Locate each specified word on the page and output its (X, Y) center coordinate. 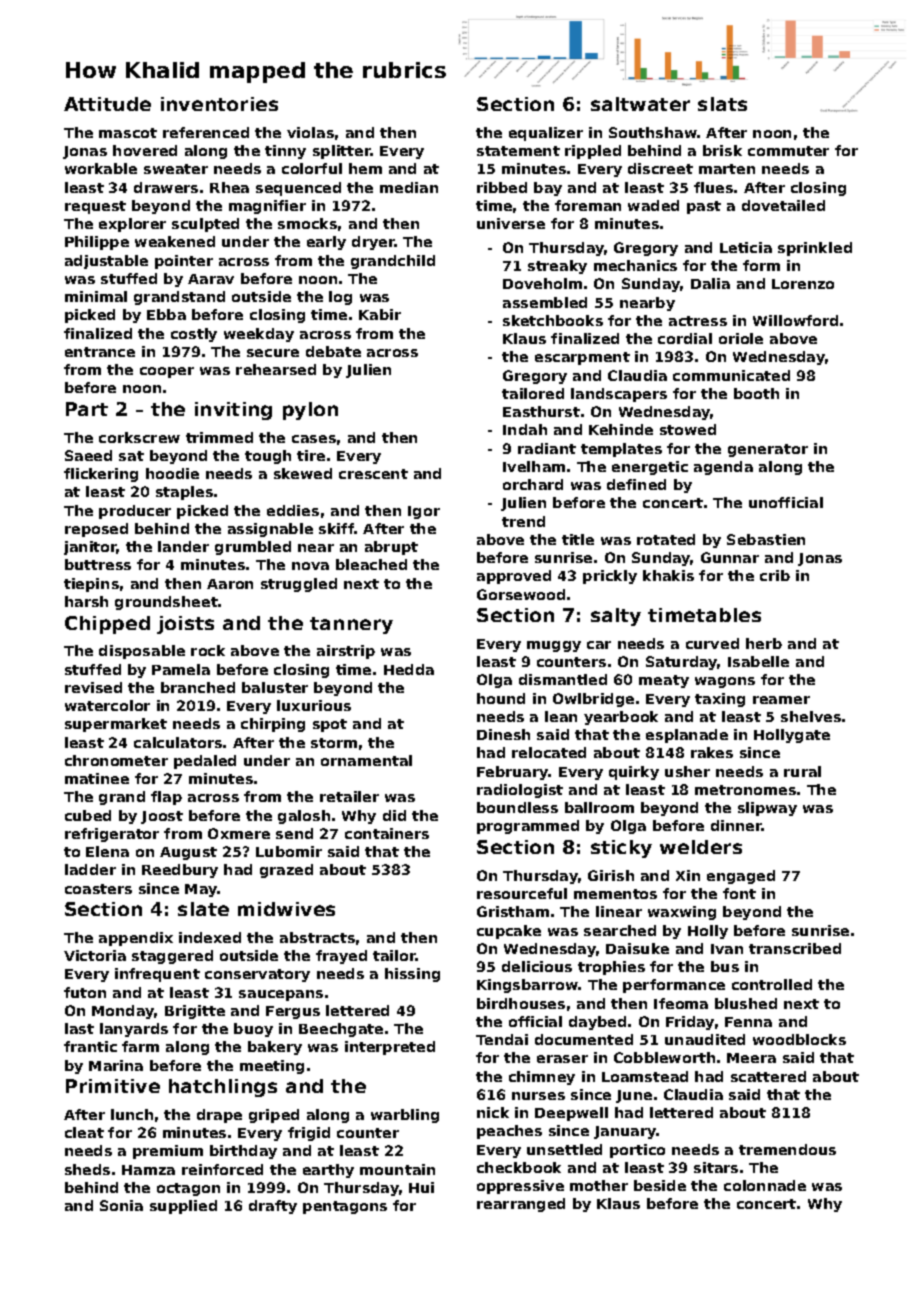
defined (636, 484)
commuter (788, 151)
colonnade (765, 1185)
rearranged (521, 1205)
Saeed (88, 455)
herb (764, 643)
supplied (183, 1207)
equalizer (546, 134)
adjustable (106, 262)
